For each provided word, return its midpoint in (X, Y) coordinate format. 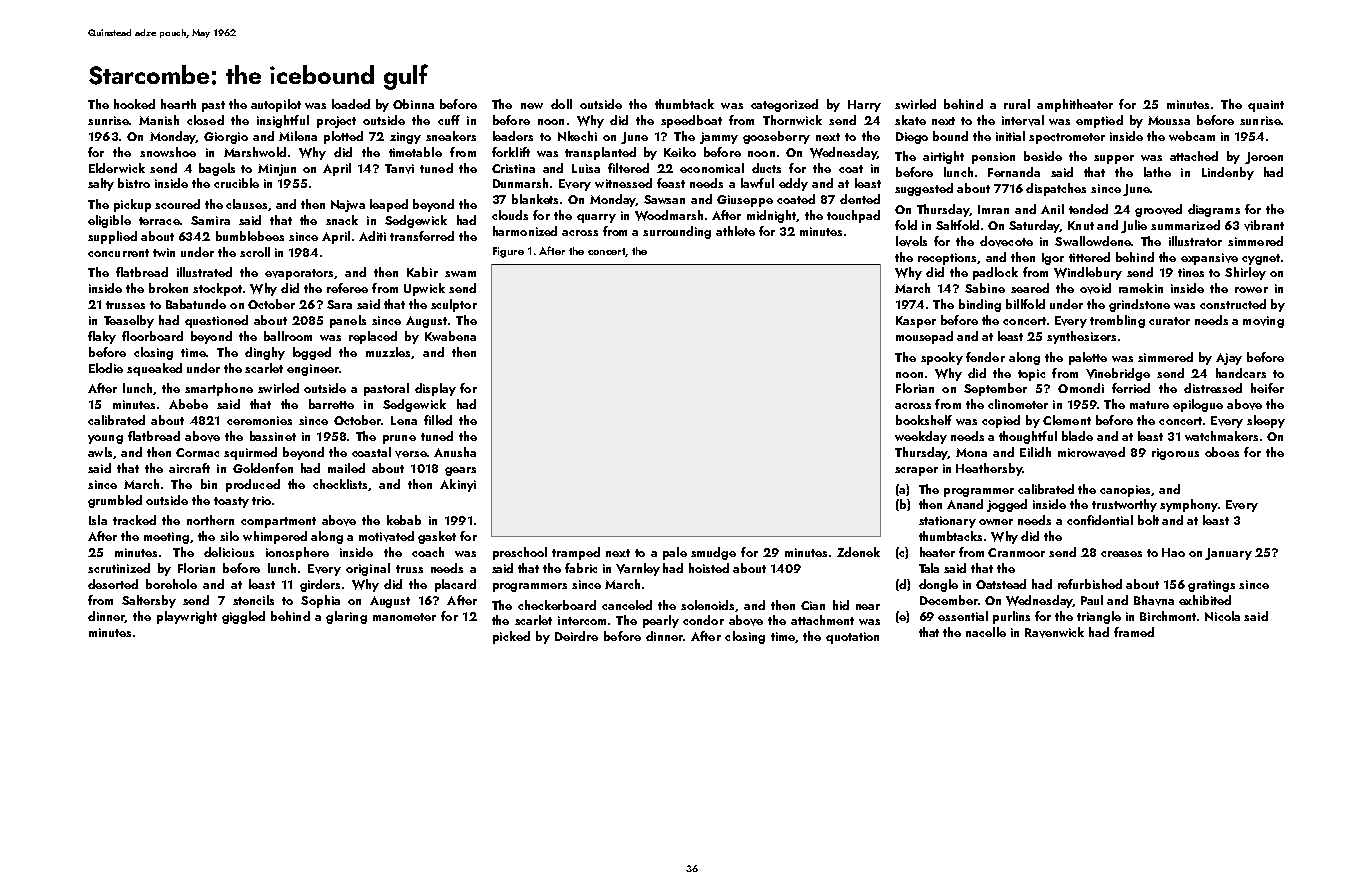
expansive (1209, 259)
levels (911, 241)
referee (347, 288)
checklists (340, 484)
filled (438, 420)
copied (1001, 421)
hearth (178, 104)
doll (561, 104)
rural (1017, 104)
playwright (187, 617)
